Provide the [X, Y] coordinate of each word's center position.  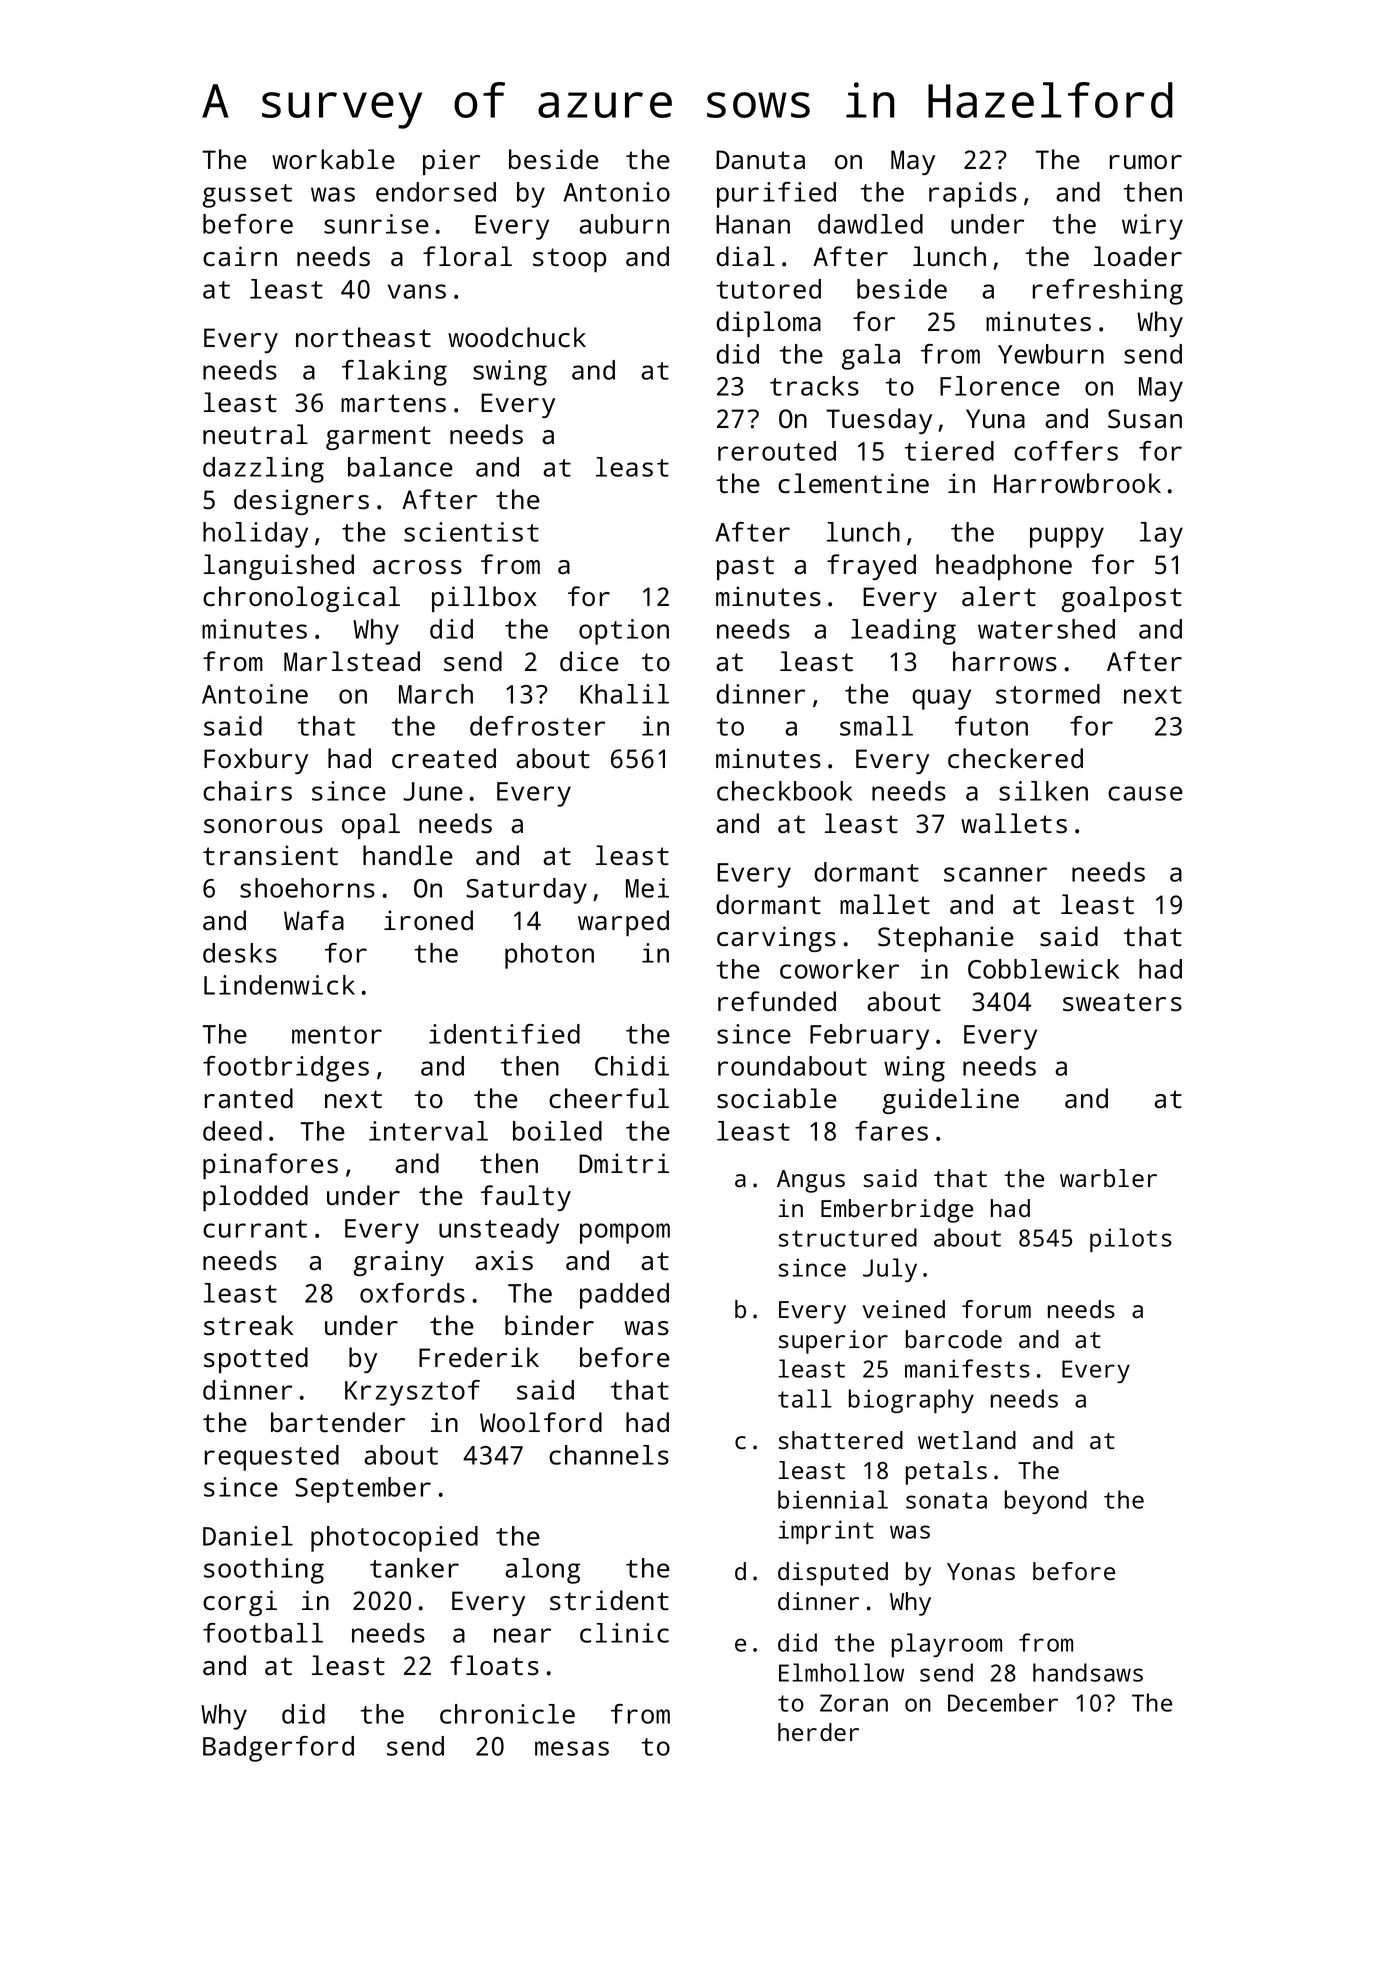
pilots [1131, 1240]
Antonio [616, 192]
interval [428, 1131]
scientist [471, 532]
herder [818, 1732]
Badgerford [278, 1749]
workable [333, 159]
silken [1043, 791]
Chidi [632, 1066]
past [745, 568]
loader [1138, 256]
